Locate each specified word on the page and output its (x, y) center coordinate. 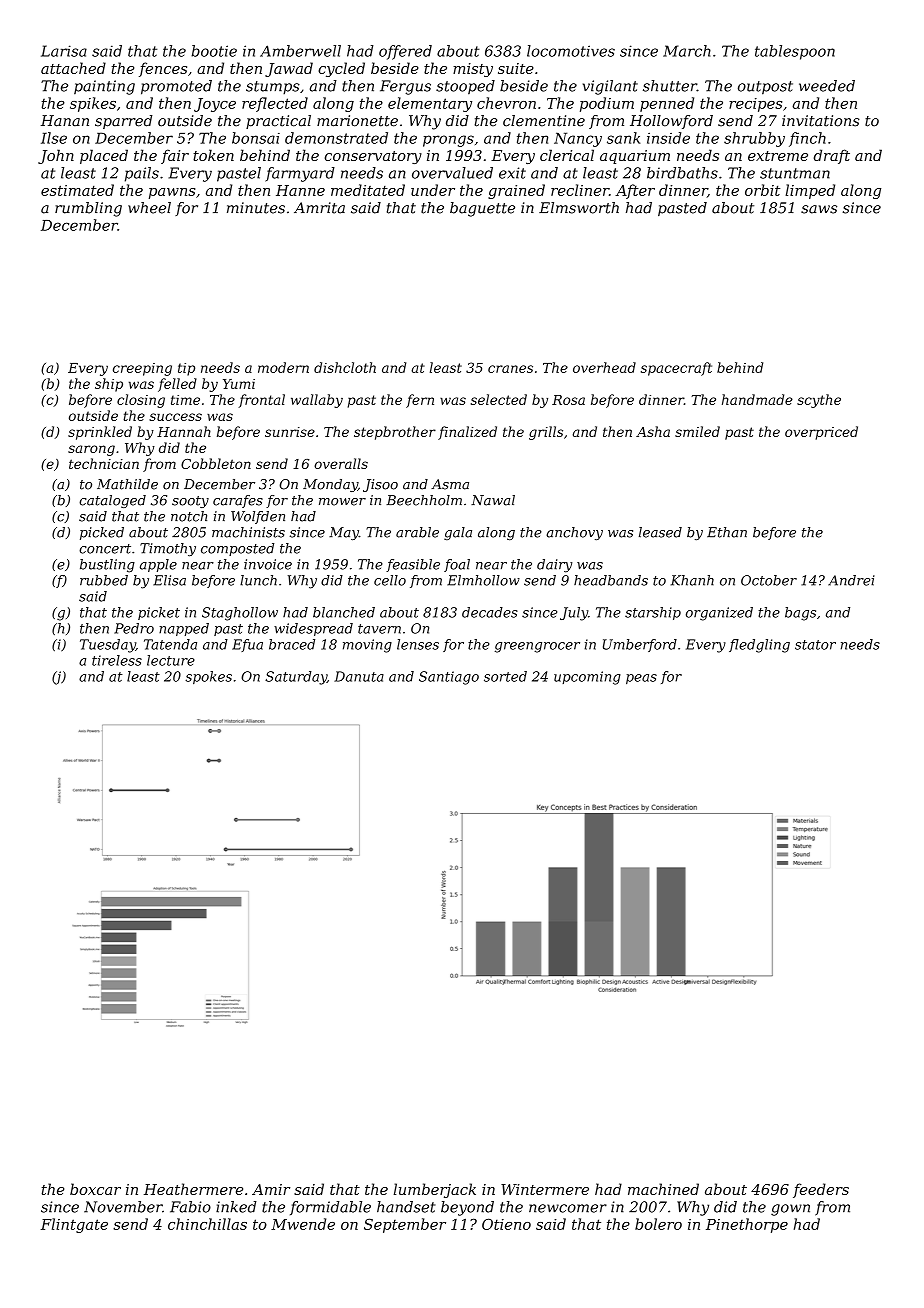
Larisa (64, 51)
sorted (505, 676)
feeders (821, 1190)
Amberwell (300, 51)
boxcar (95, 1189)
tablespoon (795, 52)
